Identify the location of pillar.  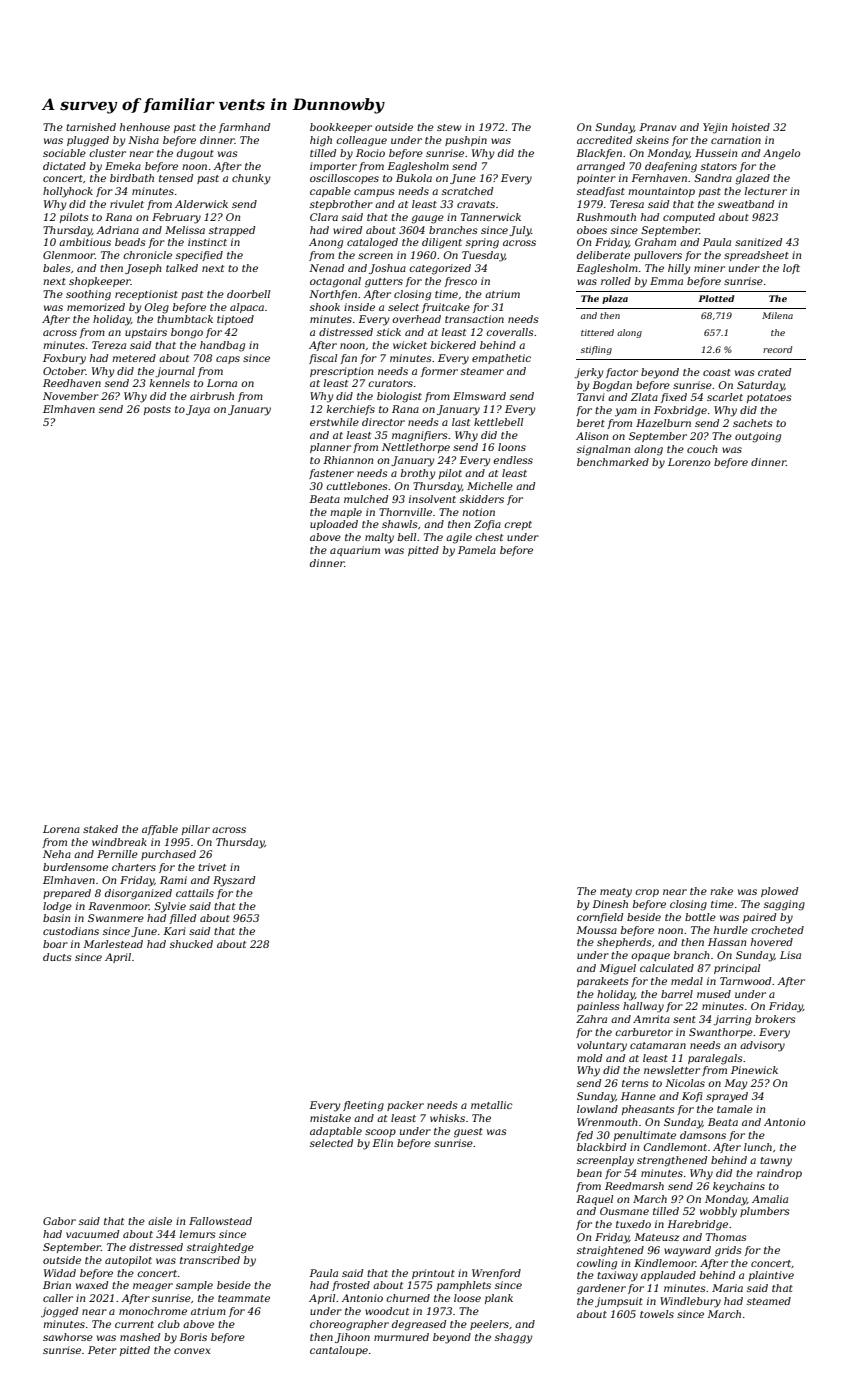
(196, 830).
